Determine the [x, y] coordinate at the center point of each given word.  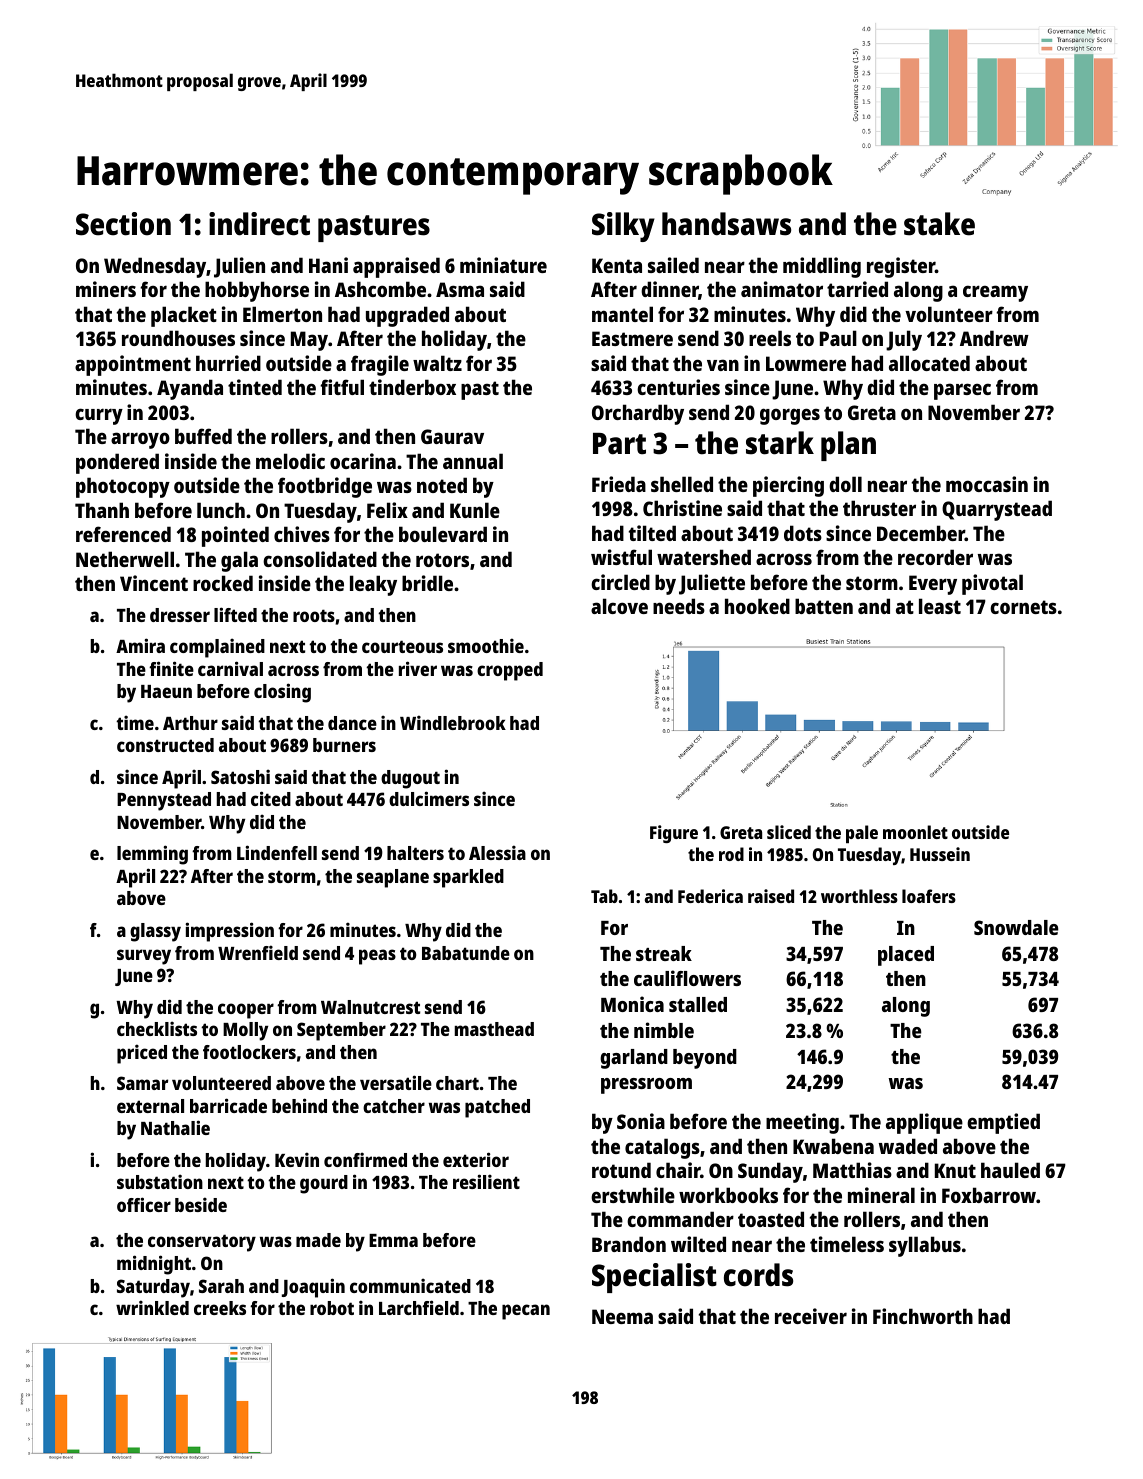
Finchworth [923, 1316]
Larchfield [419, 1307]
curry [99, 416]
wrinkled [152, 1307]
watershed [704, 557]
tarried [857, 289]
